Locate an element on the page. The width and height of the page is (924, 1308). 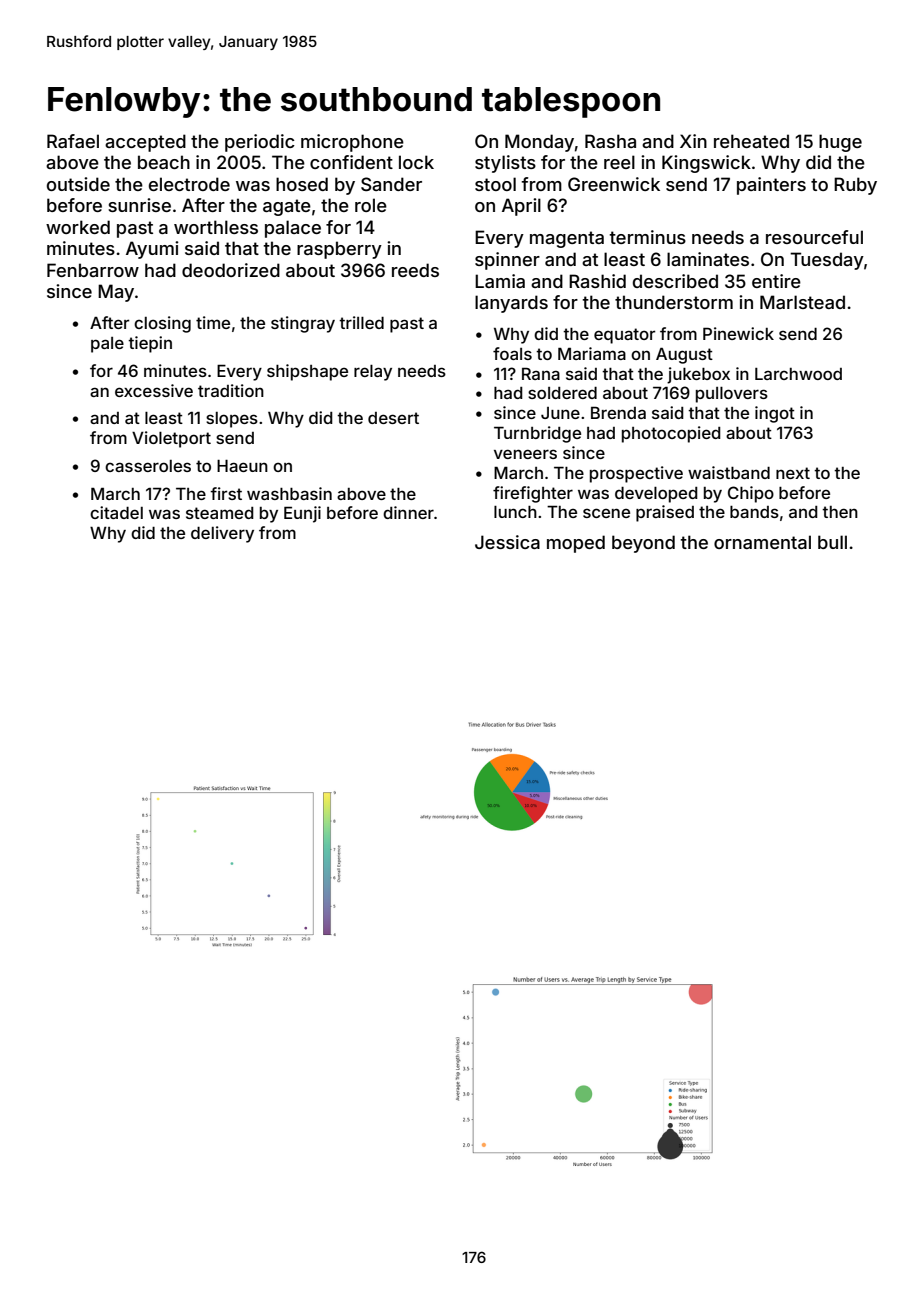
Mariama is located at coordinates (592, 353).
